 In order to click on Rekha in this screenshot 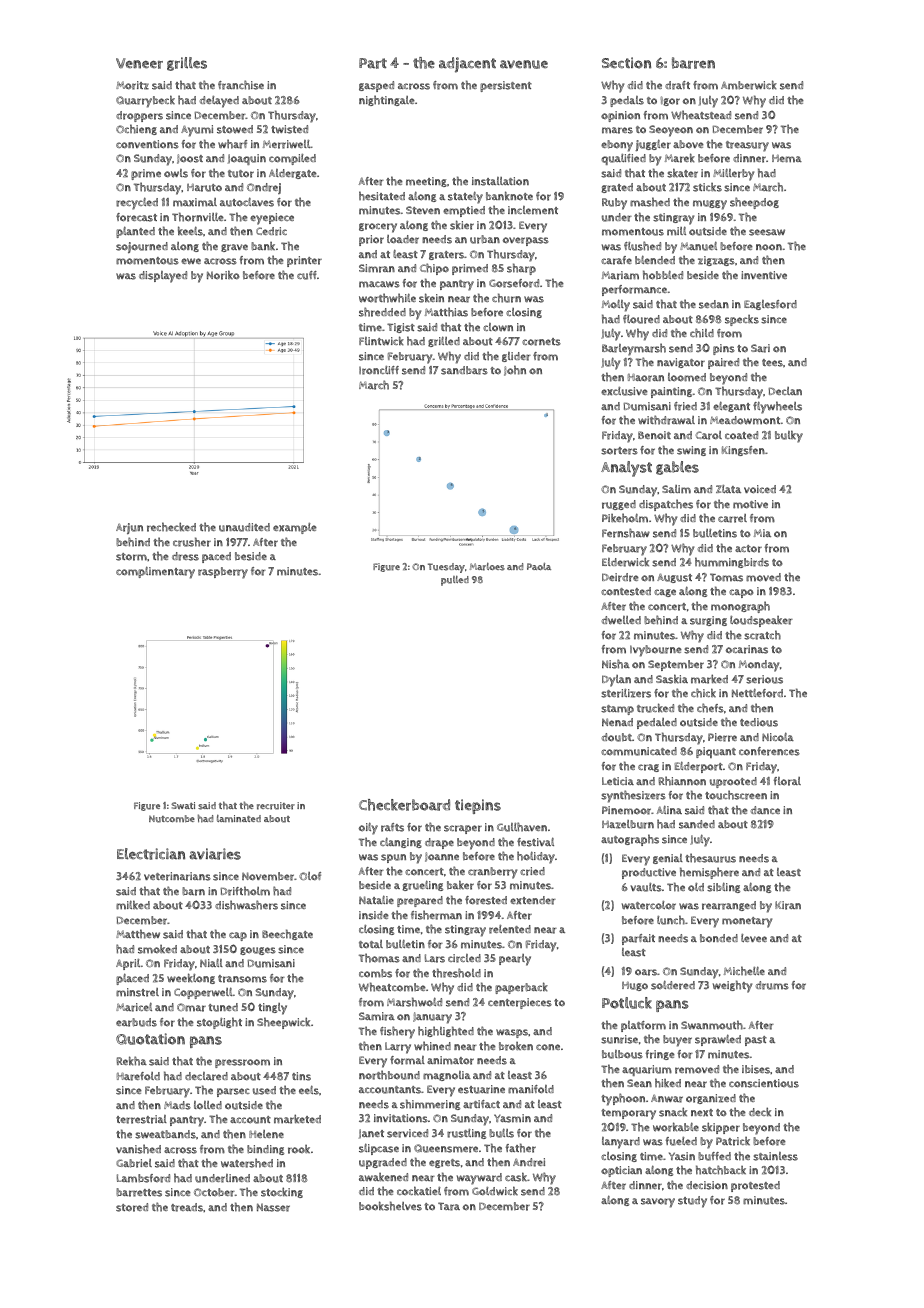, I will do `click(131, 1061)`.
